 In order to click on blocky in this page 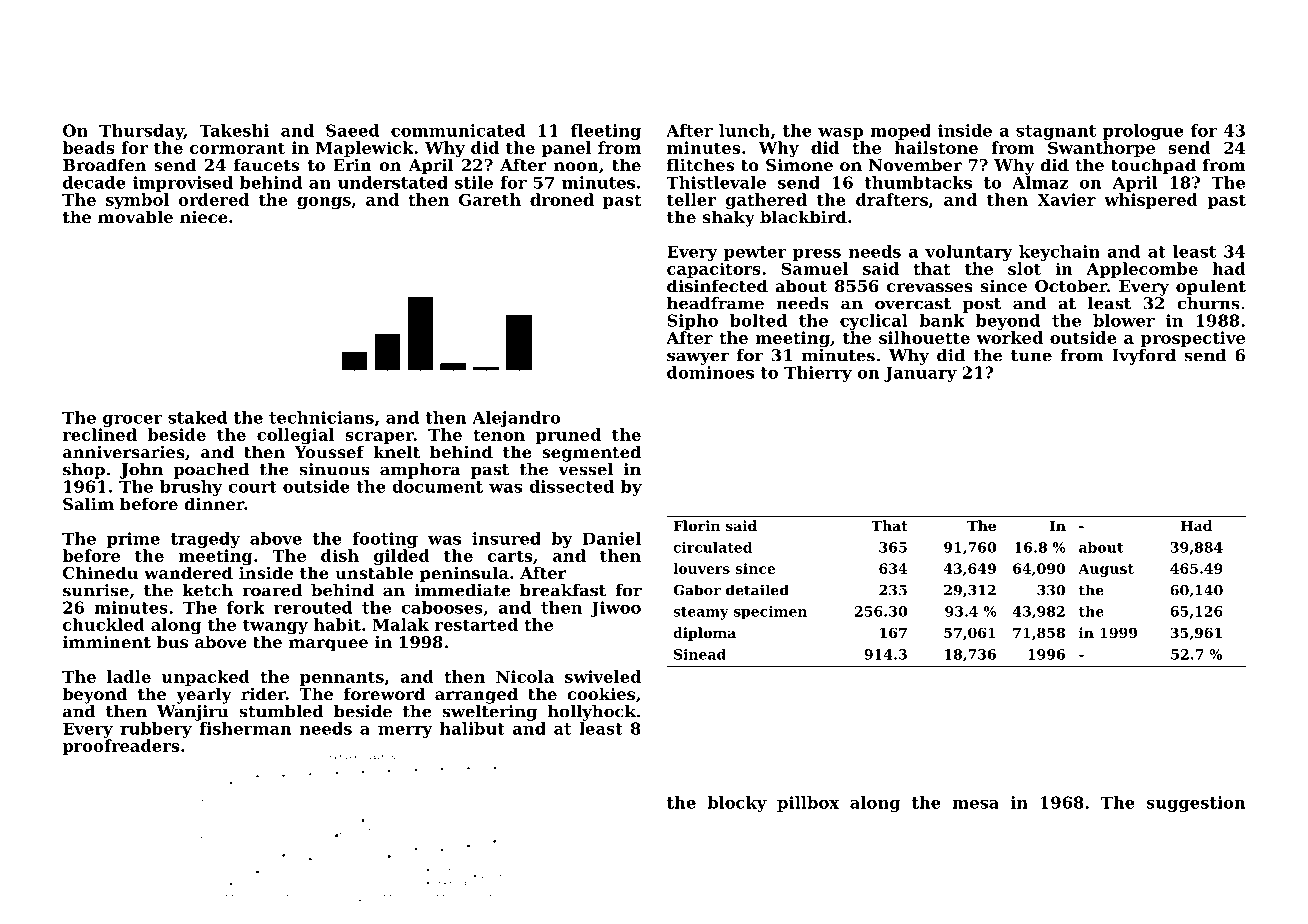, I will do `click(737, 804)`.
